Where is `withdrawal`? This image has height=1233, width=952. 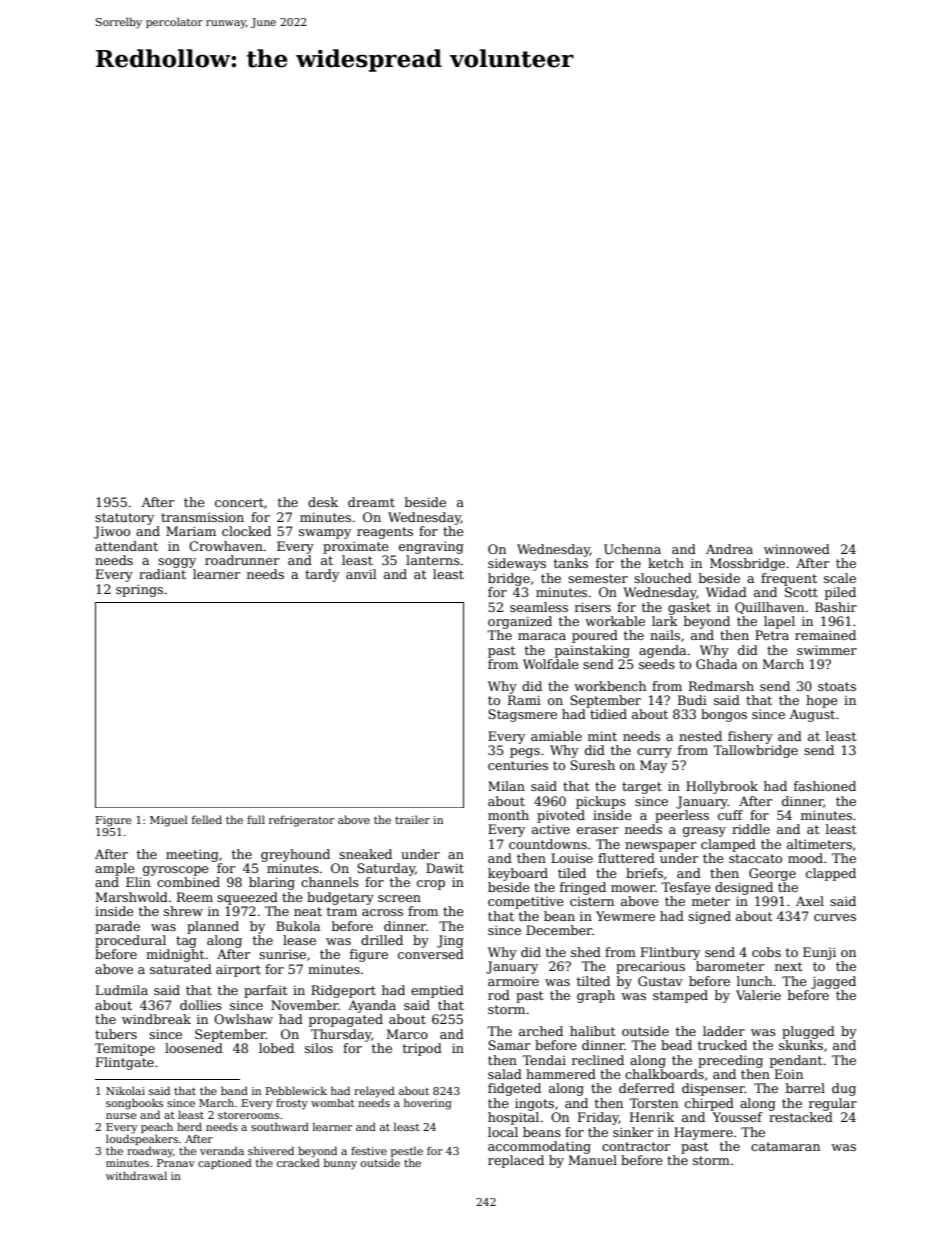 withdrawal is located at coordinates (136, 1175).
